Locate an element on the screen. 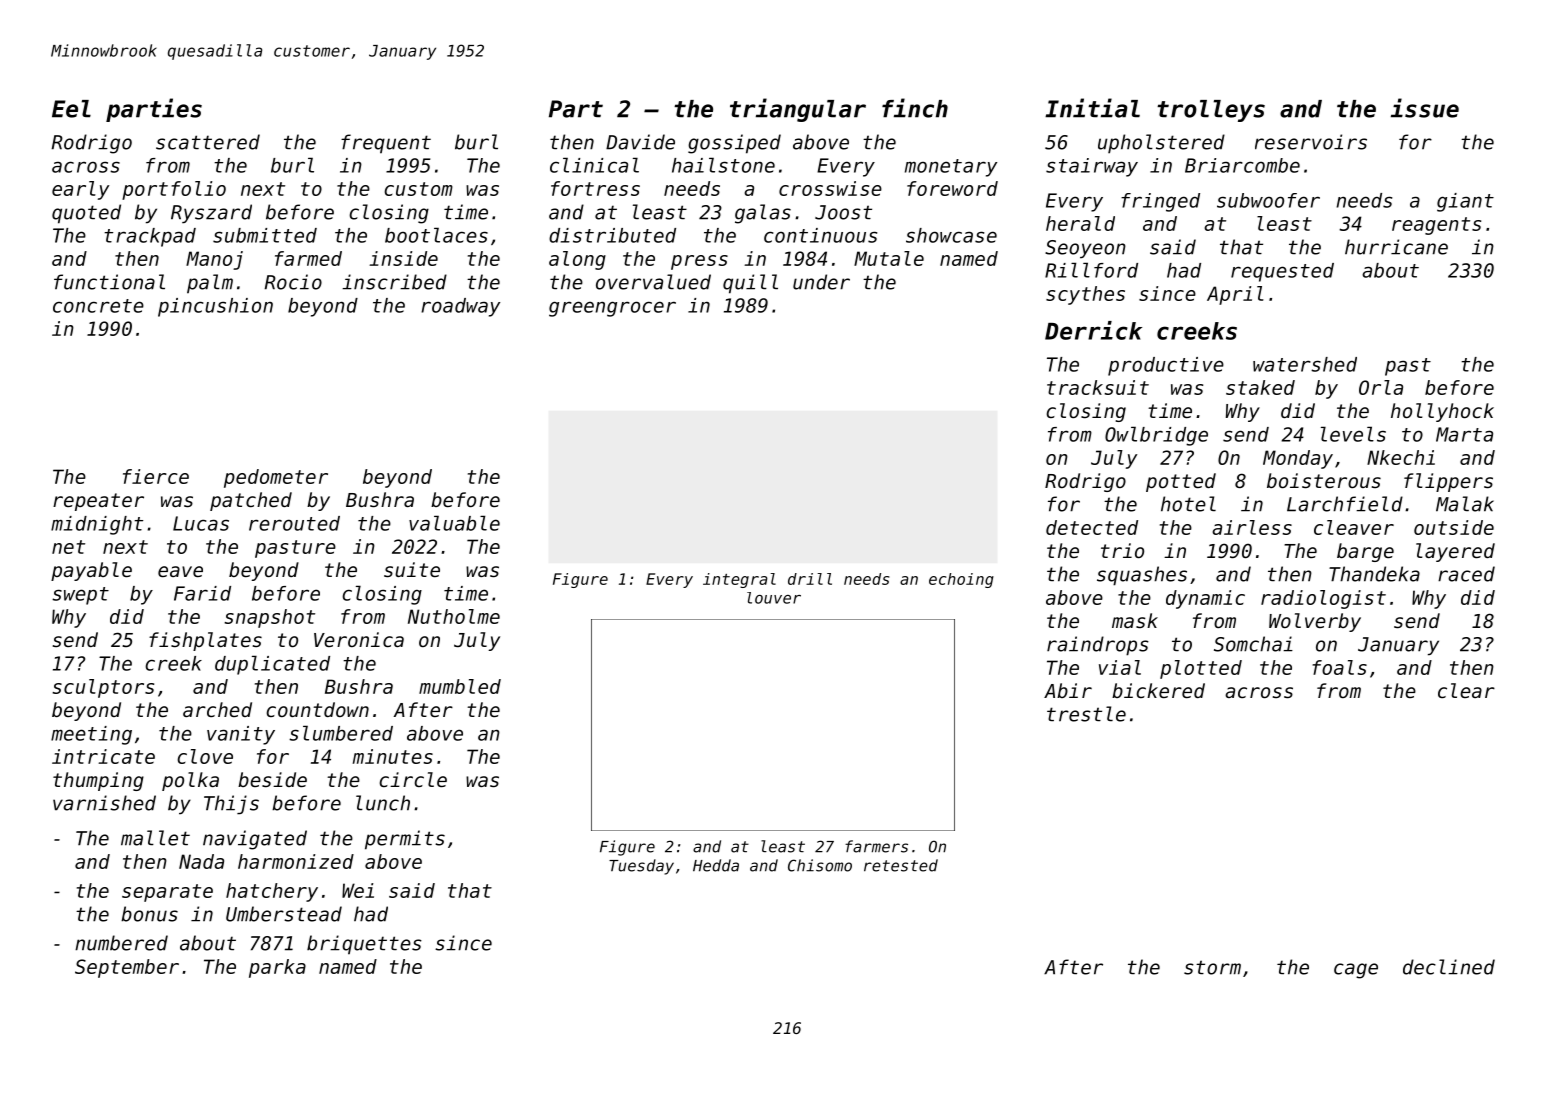 This screenshot has width=1546, height=1093. roadway is located at coordinates (460, 307).
